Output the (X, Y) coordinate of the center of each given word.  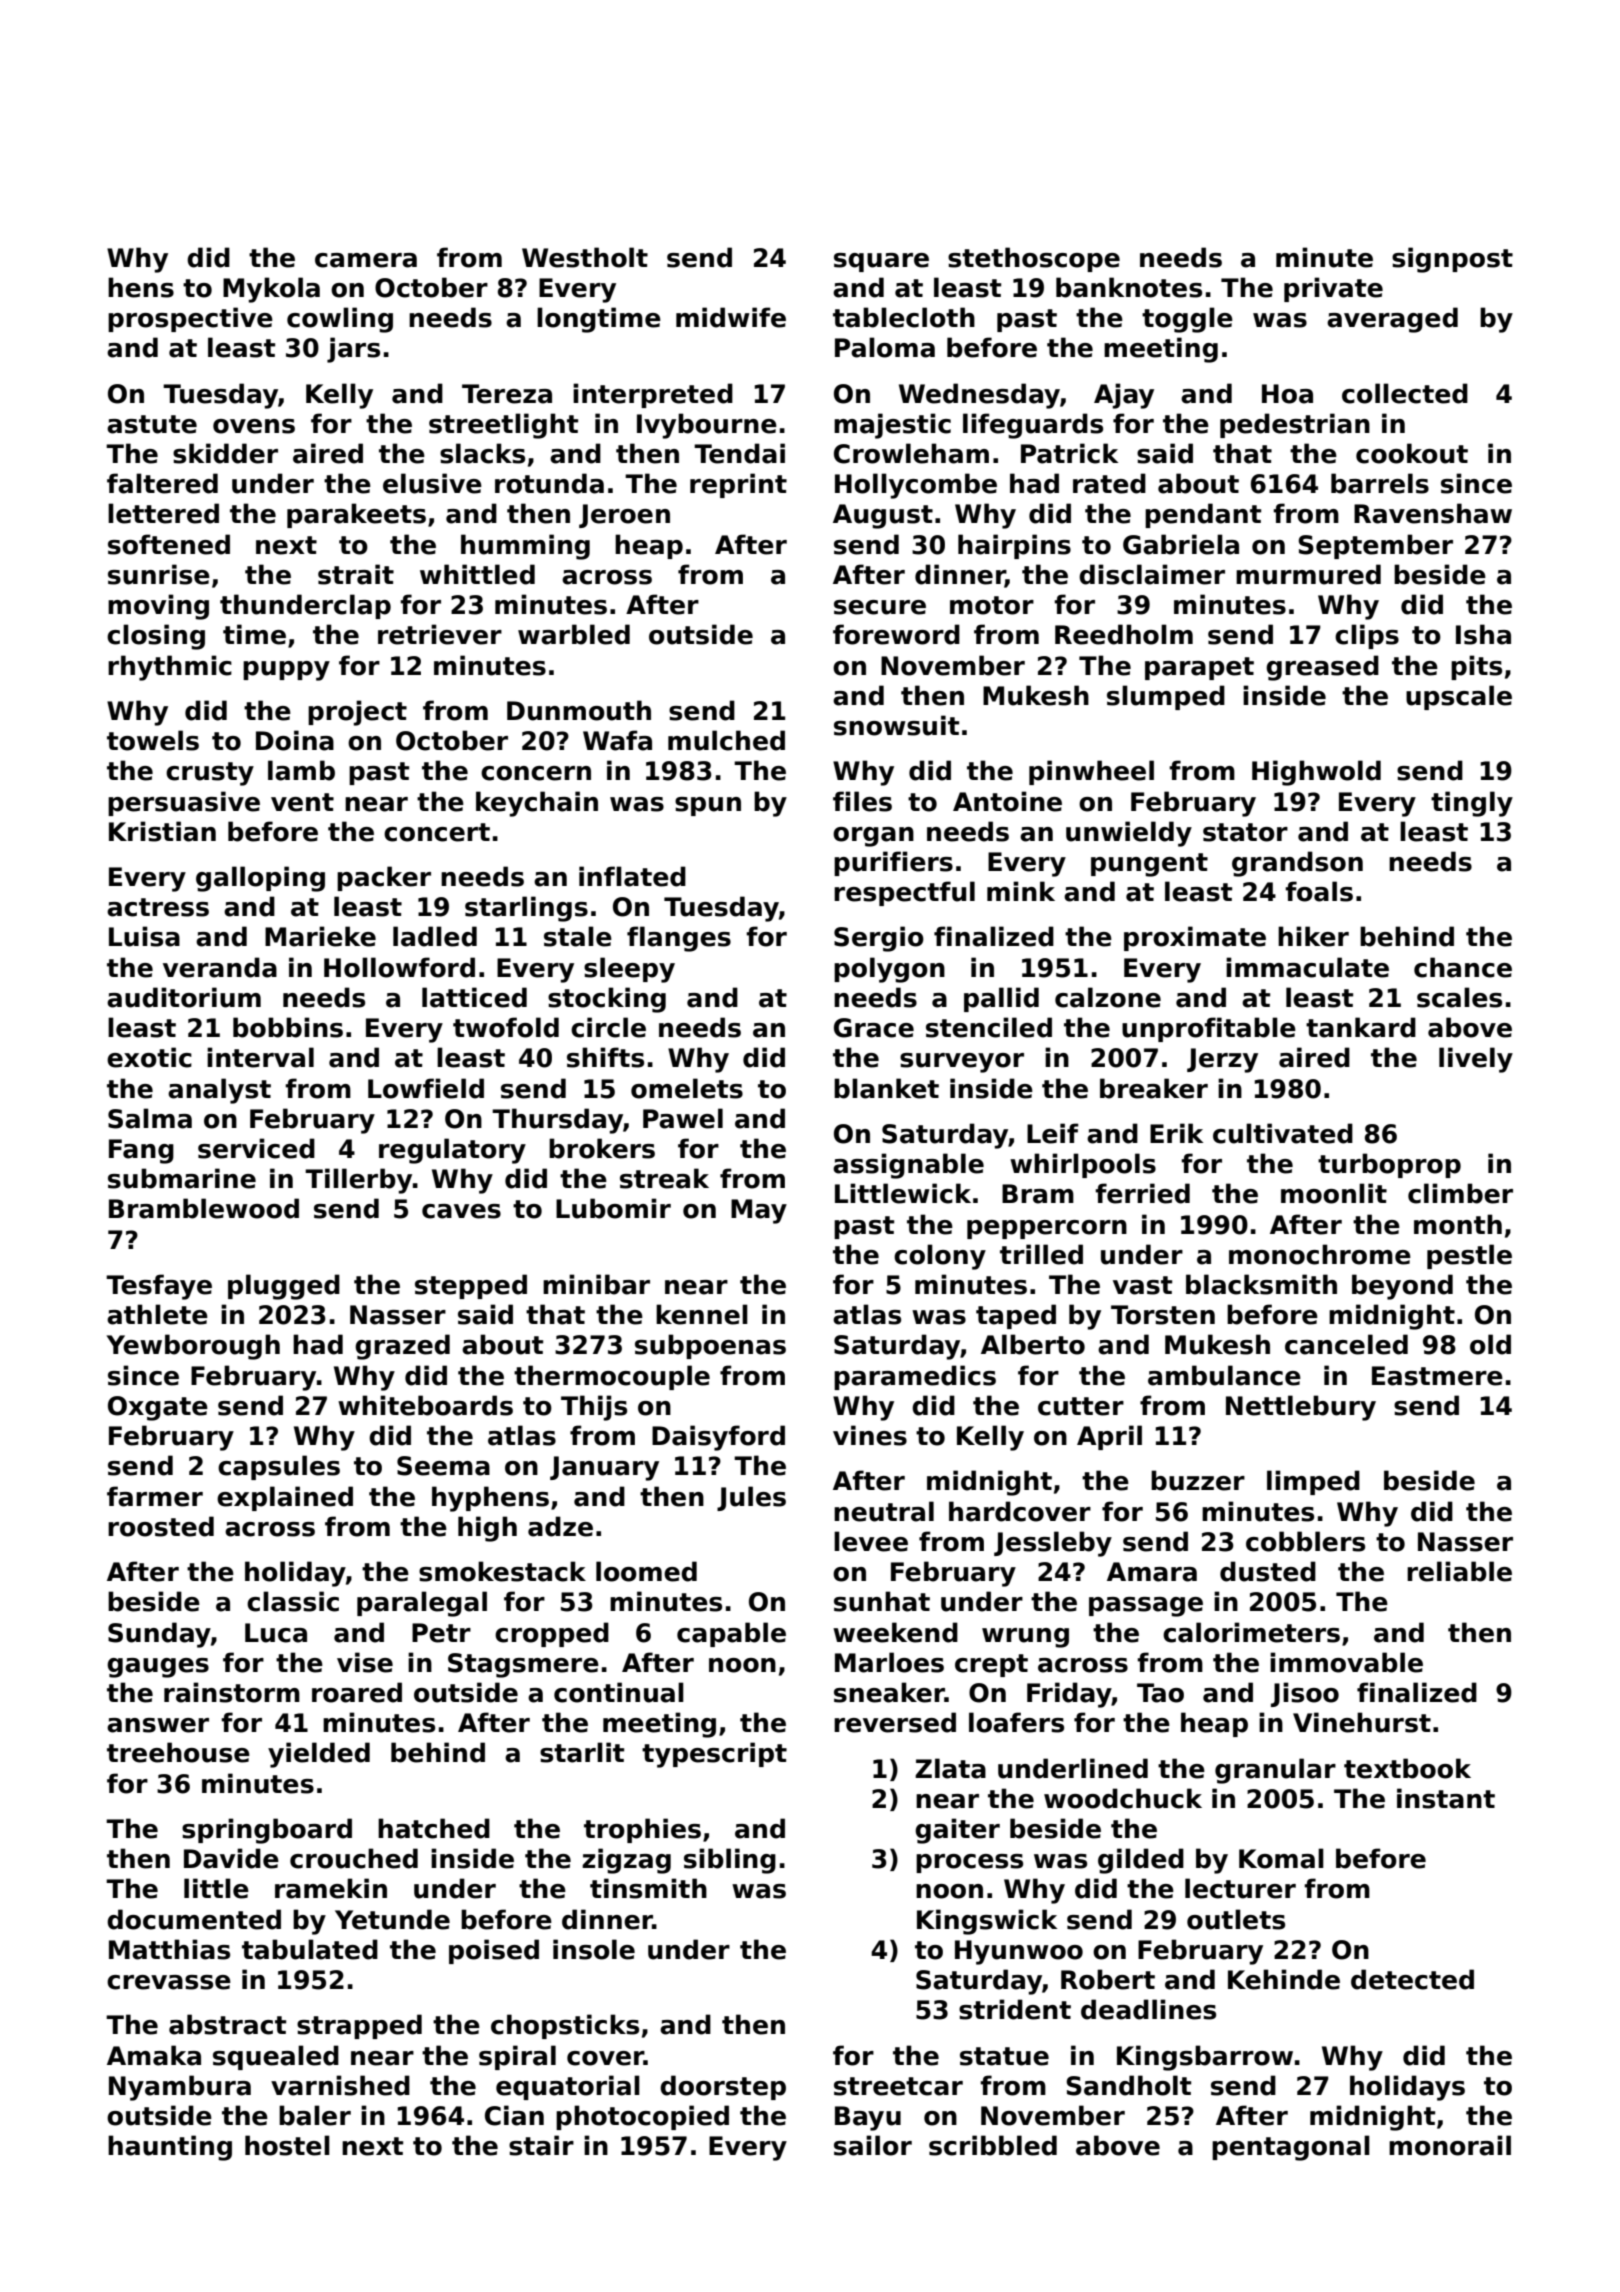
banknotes (1129, 287)
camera (366, 260)
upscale (1459, 697)
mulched (726, 740)
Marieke (320, 936)
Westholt (585, 257)
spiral (517, 2057)
